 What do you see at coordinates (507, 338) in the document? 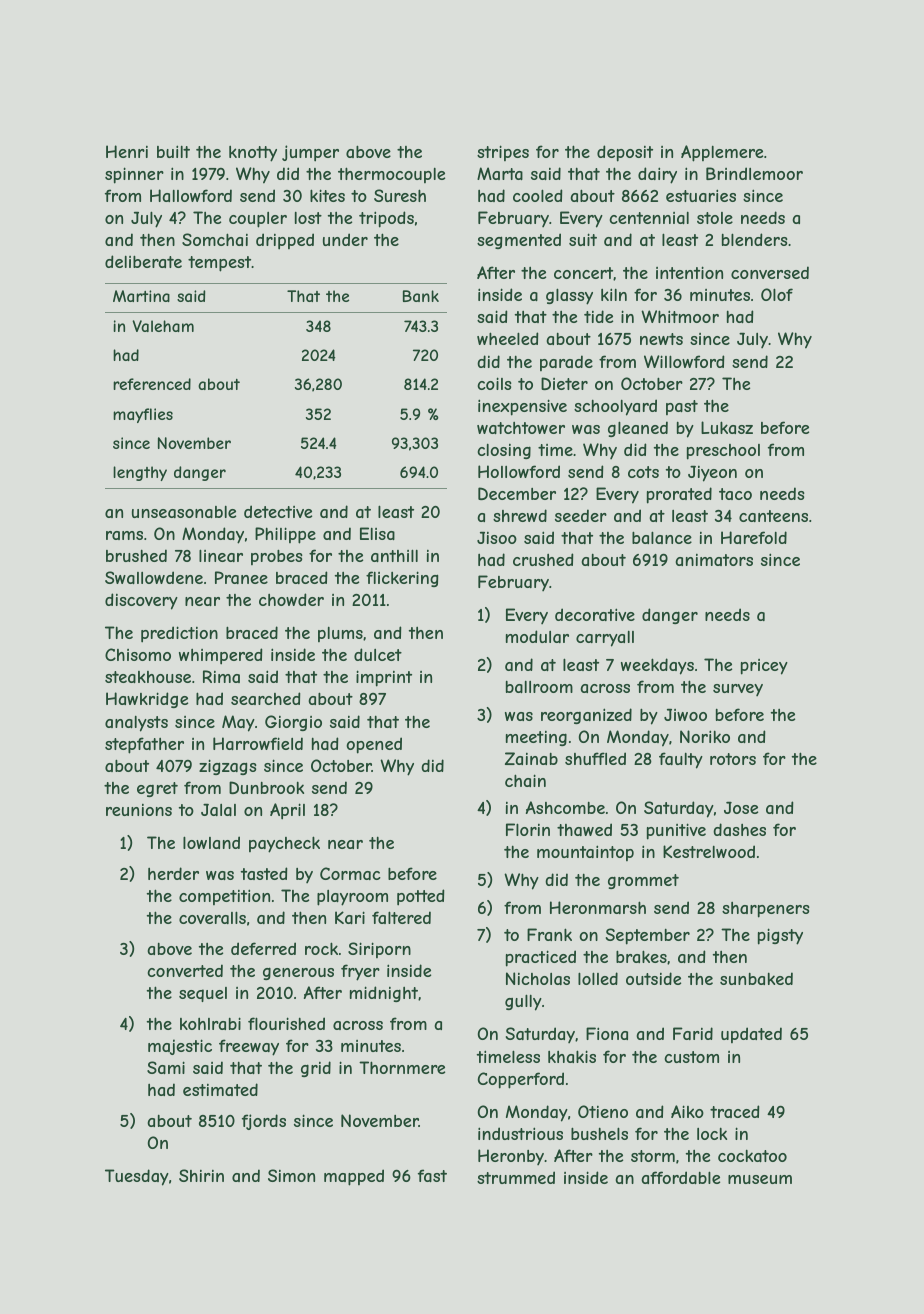
I see `wheeled` at bounding box center [507, 338].
